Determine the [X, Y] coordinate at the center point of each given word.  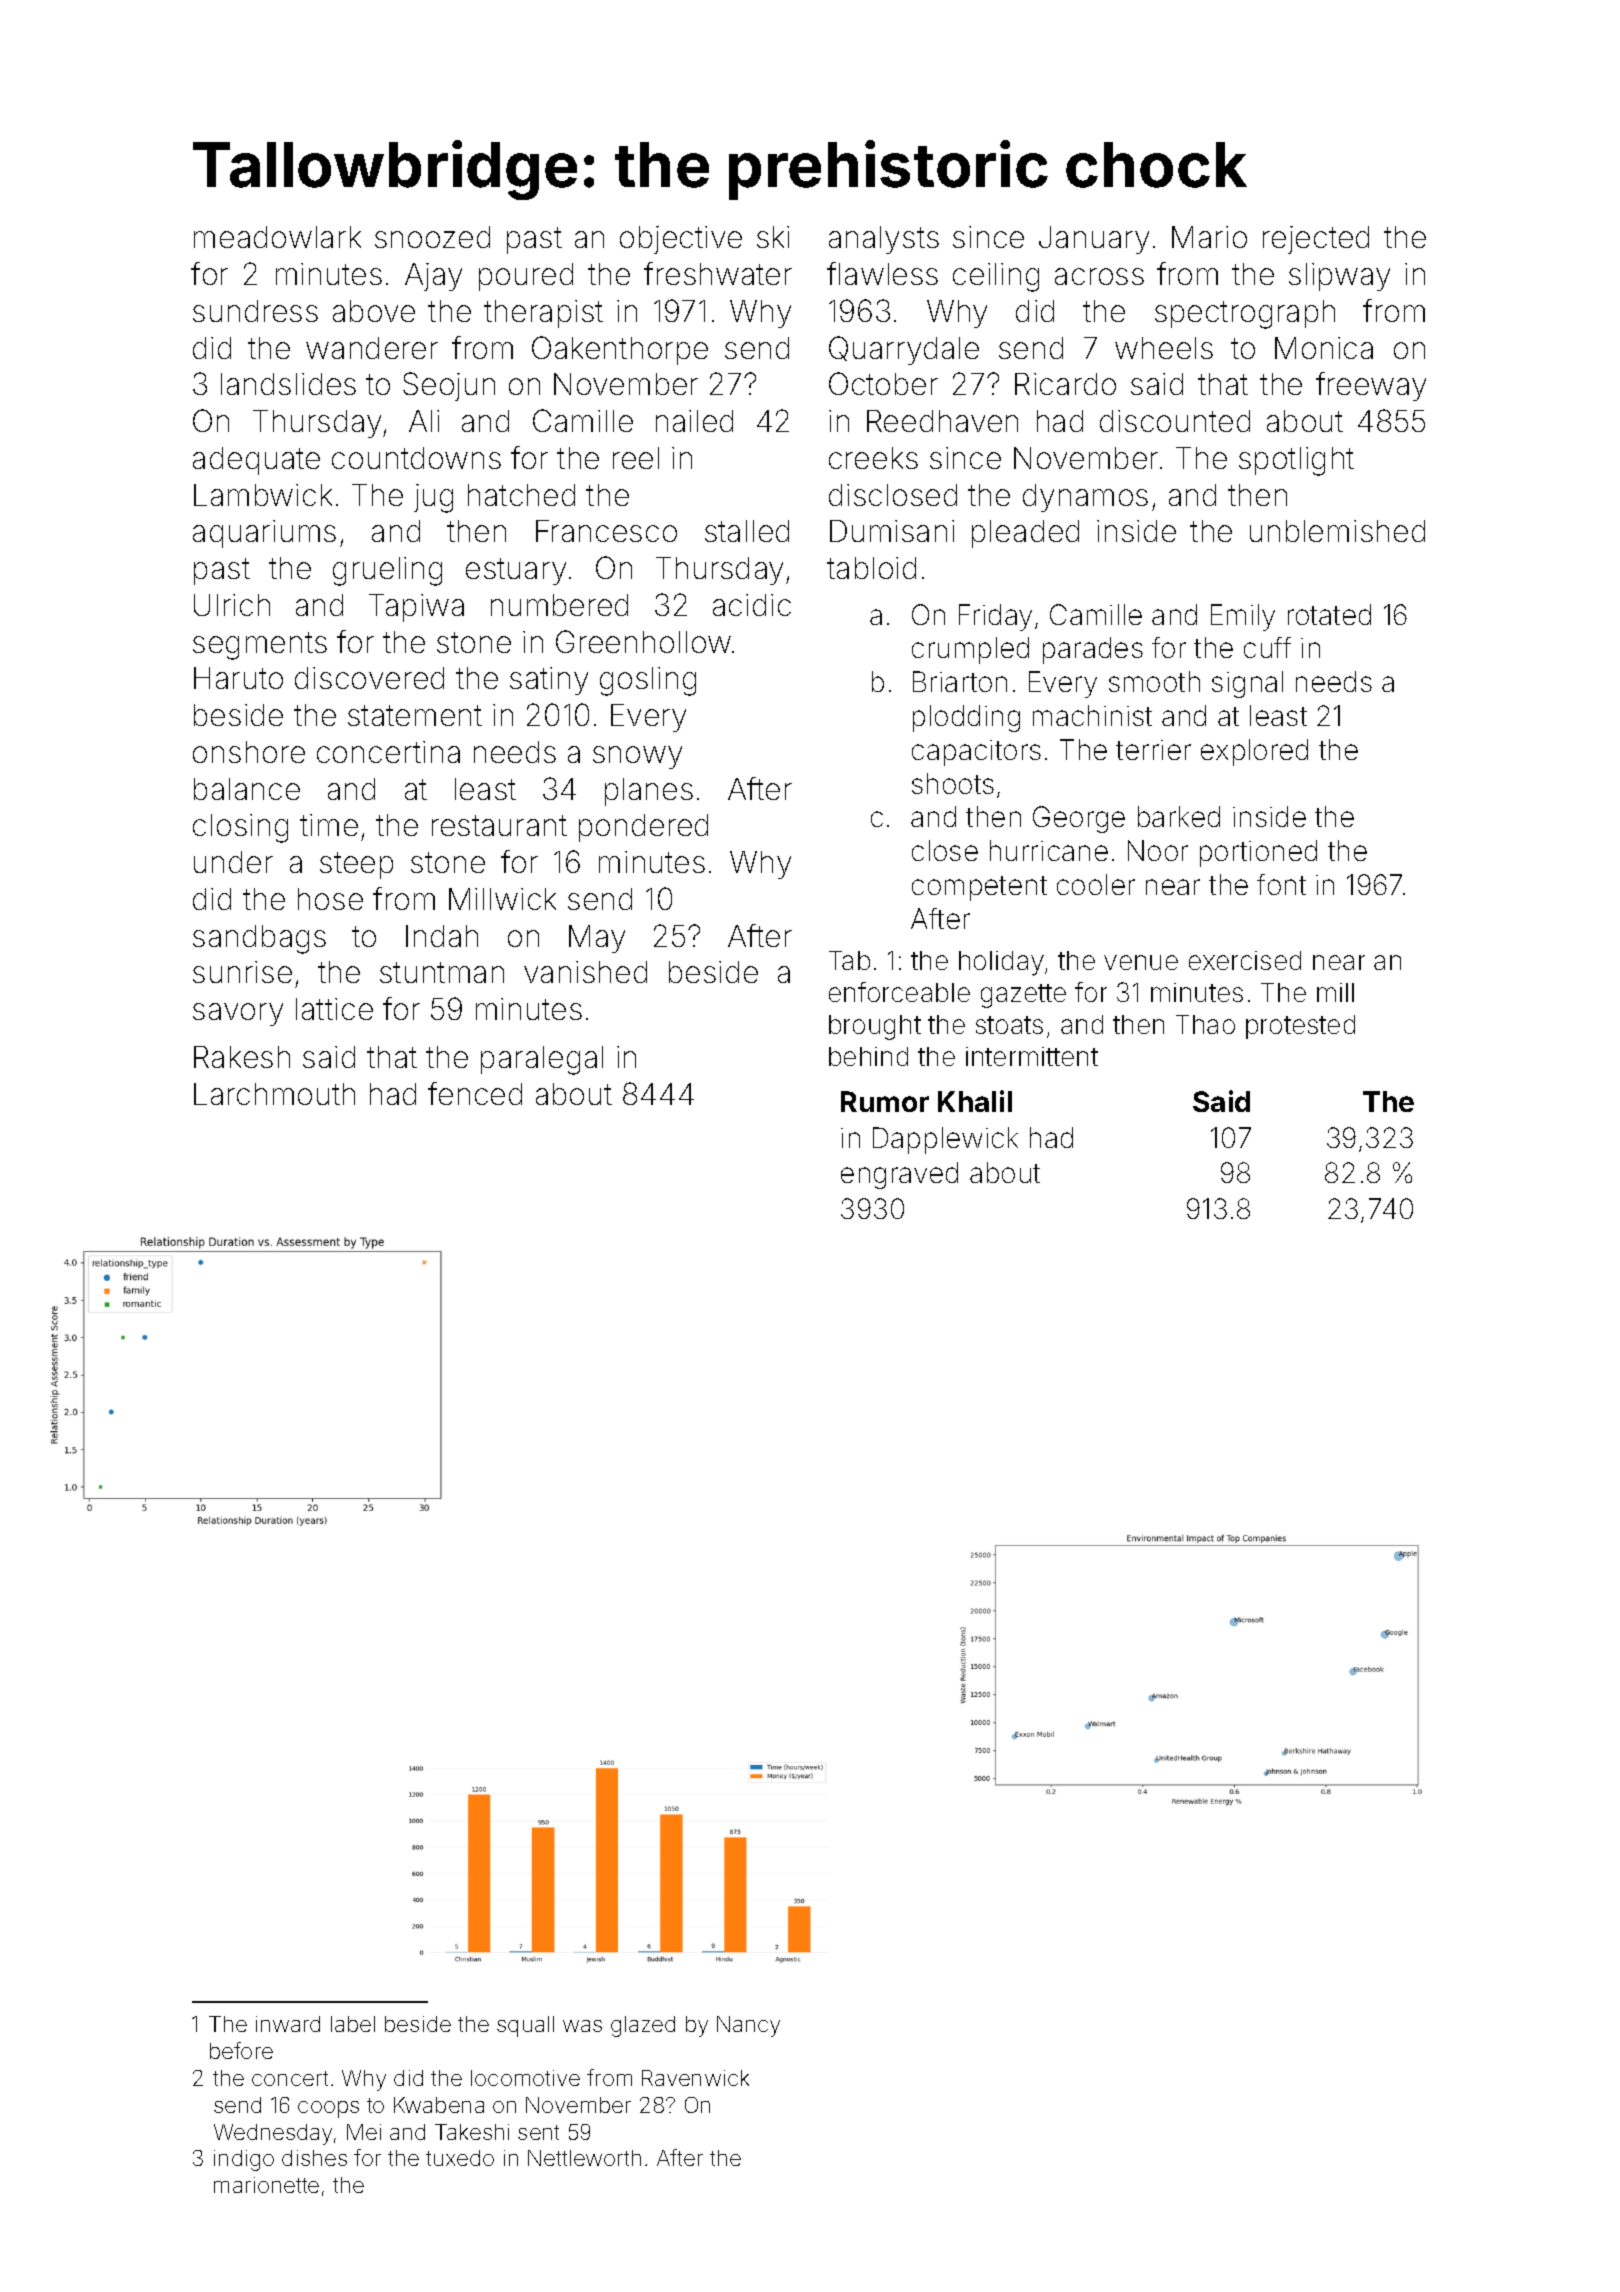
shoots [953, 783]
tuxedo [460, 2158]
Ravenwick [695, 2078]
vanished [585, 972]
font [1281, 884]
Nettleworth [584, 2158]
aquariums [264, 534]
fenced [475, 1093]
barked [1179, 816]
